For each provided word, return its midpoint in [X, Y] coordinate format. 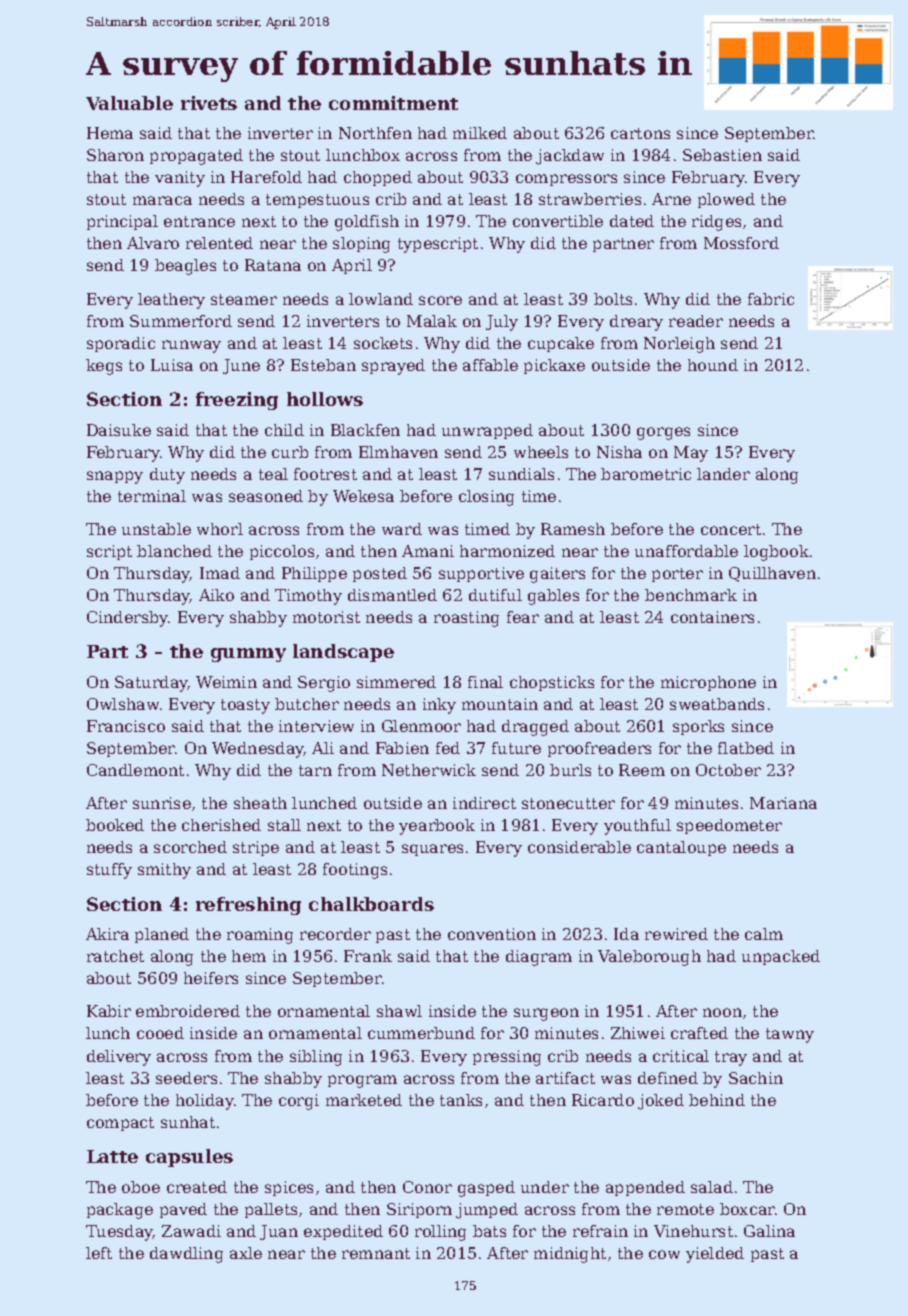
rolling [440, 1233]
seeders [186, 1078]
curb [290, 452]
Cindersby [128, 619]
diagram [539, 958]
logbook [776, 553]
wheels [541, 452]
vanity [180, 179]
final [485, 682]
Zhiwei [638, 1033]
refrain [600, 1231]
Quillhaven [772, 574]
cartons [640, 133]
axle [246, 1253]
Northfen [375, 133]
